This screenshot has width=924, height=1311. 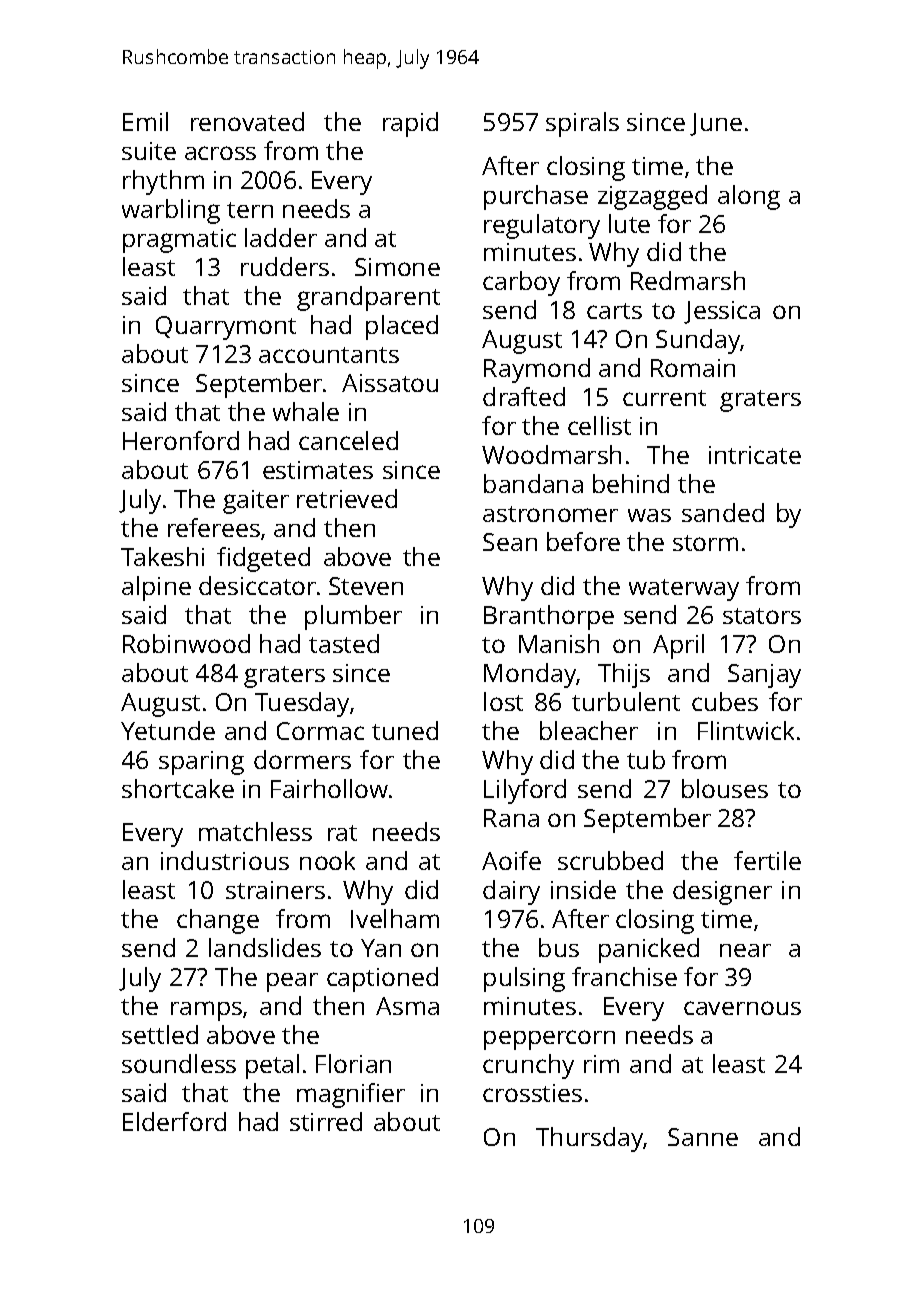 I want to click on June, so click(x=716, y=124).
